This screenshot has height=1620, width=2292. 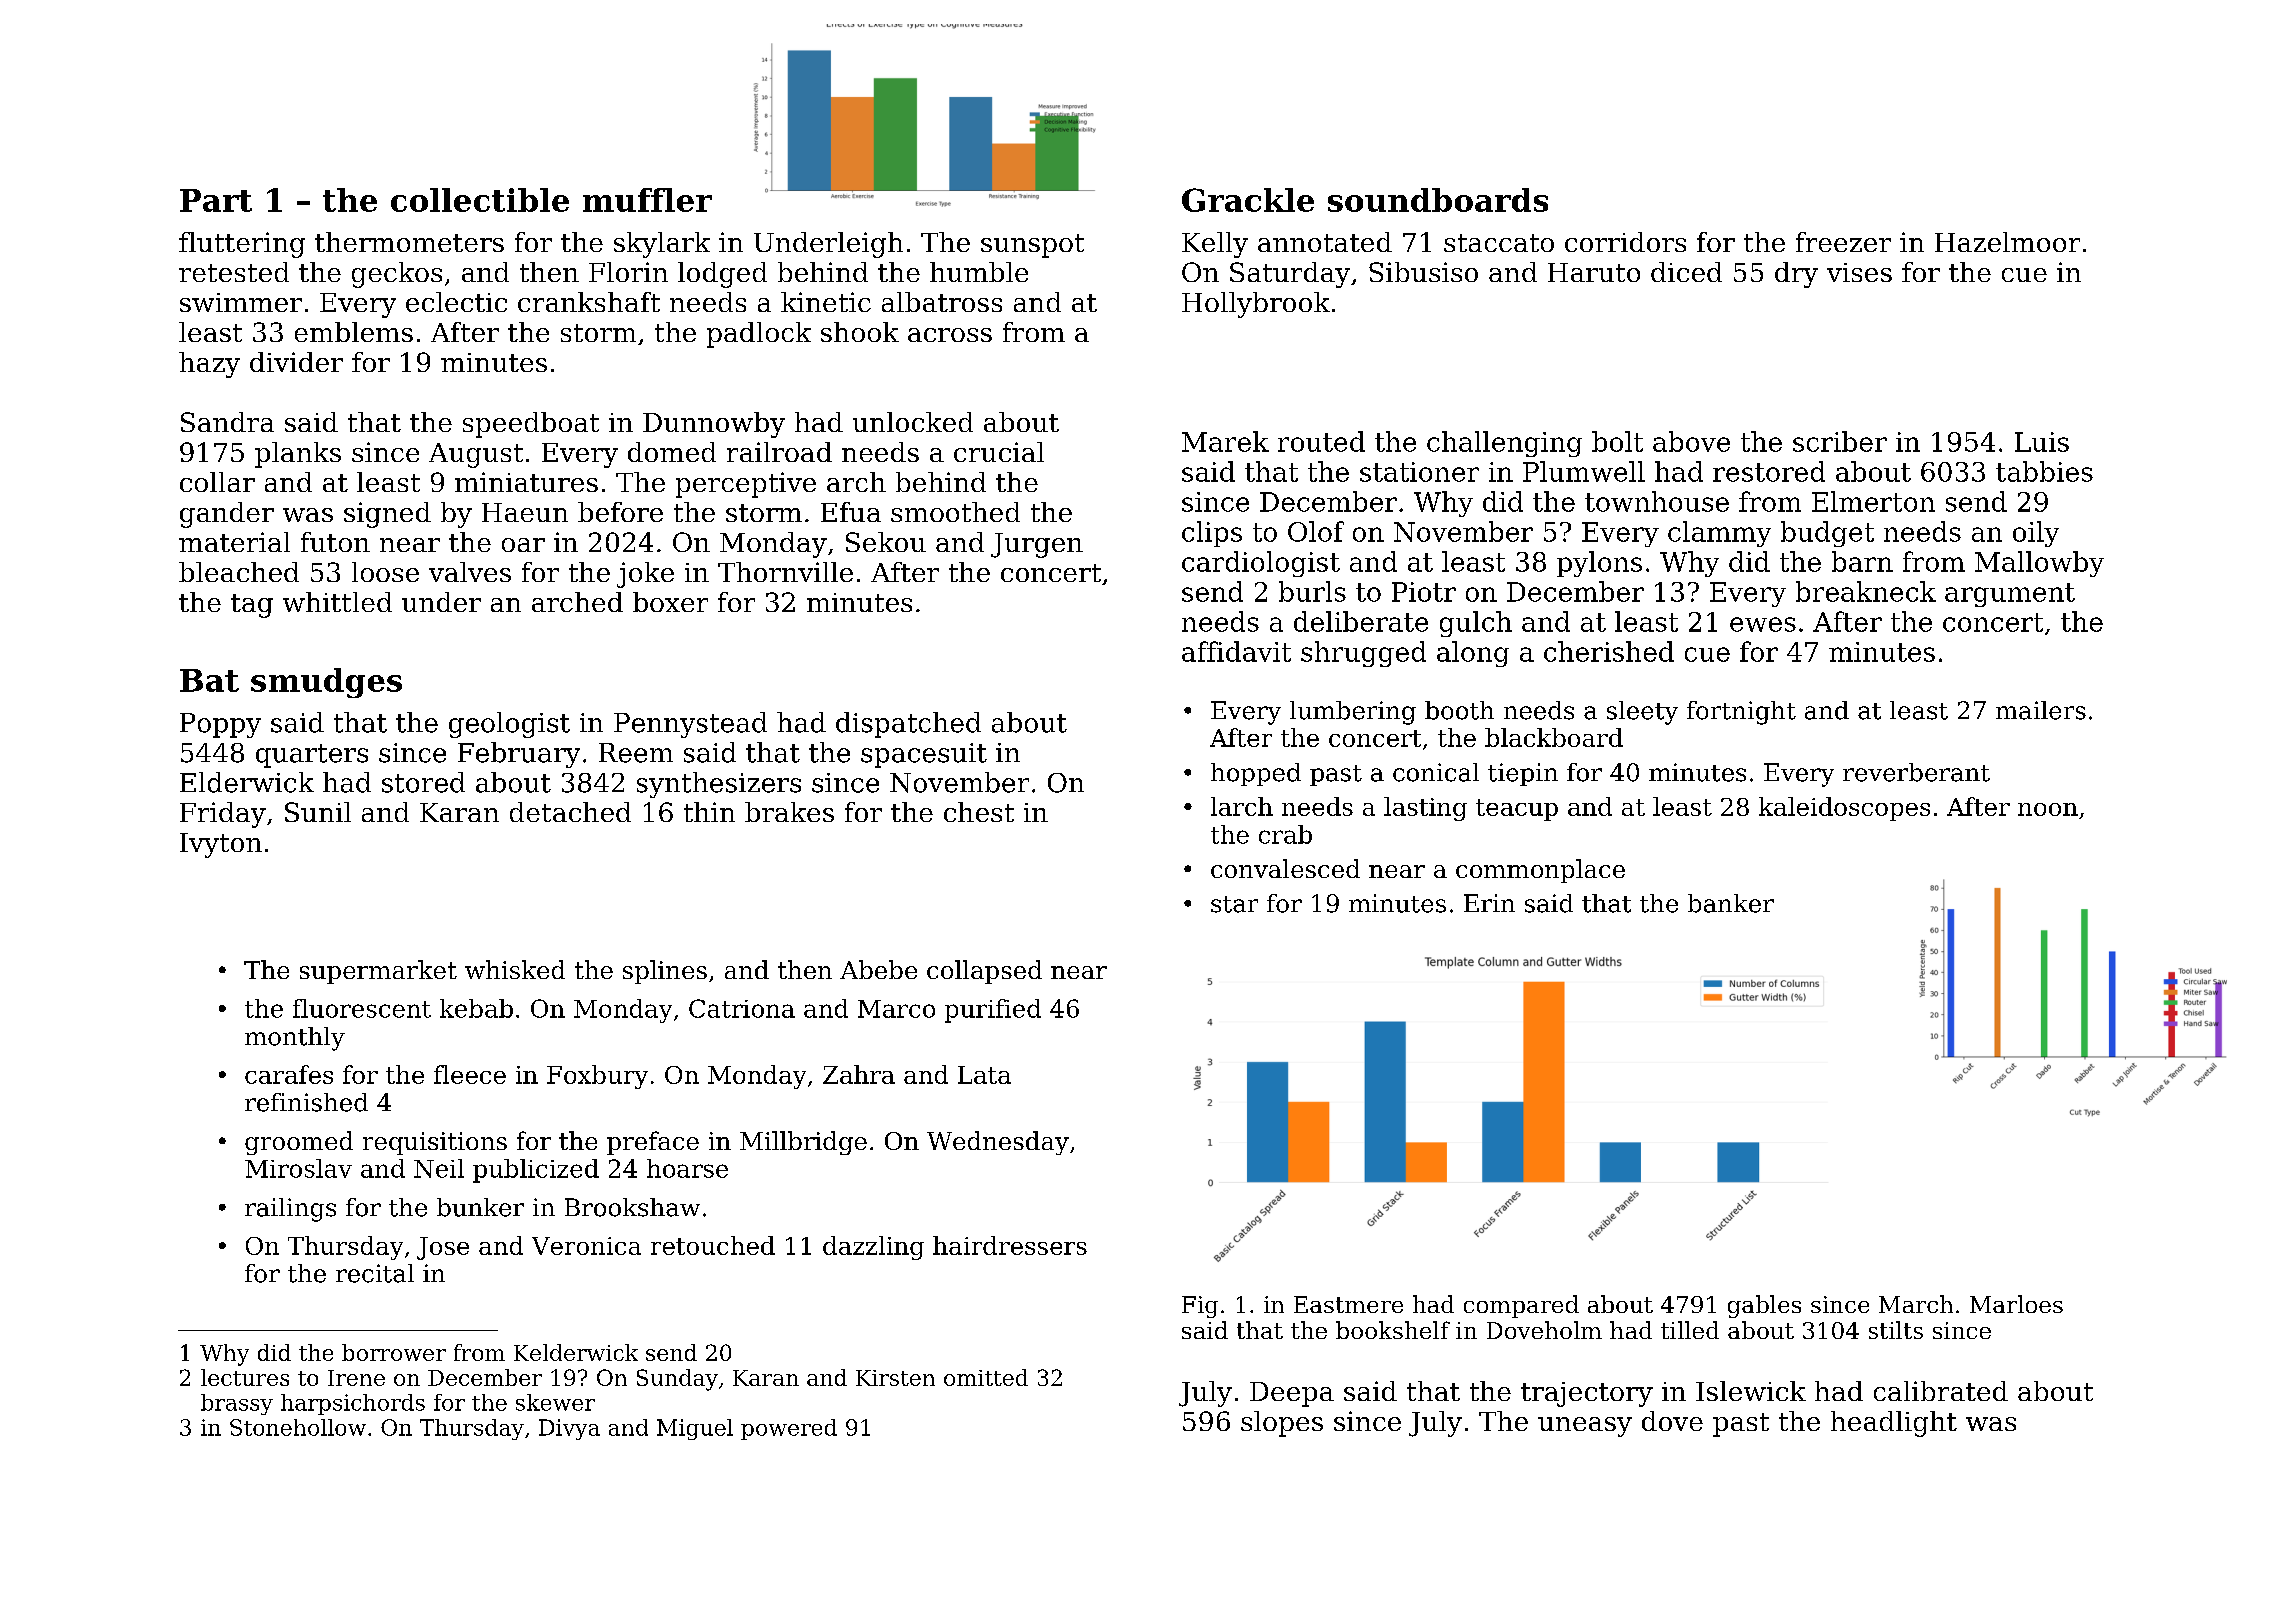 What do you see at coordinates (1686, 272) in the screenshot?
I see `diced` at bounding box center [1686, 272].
